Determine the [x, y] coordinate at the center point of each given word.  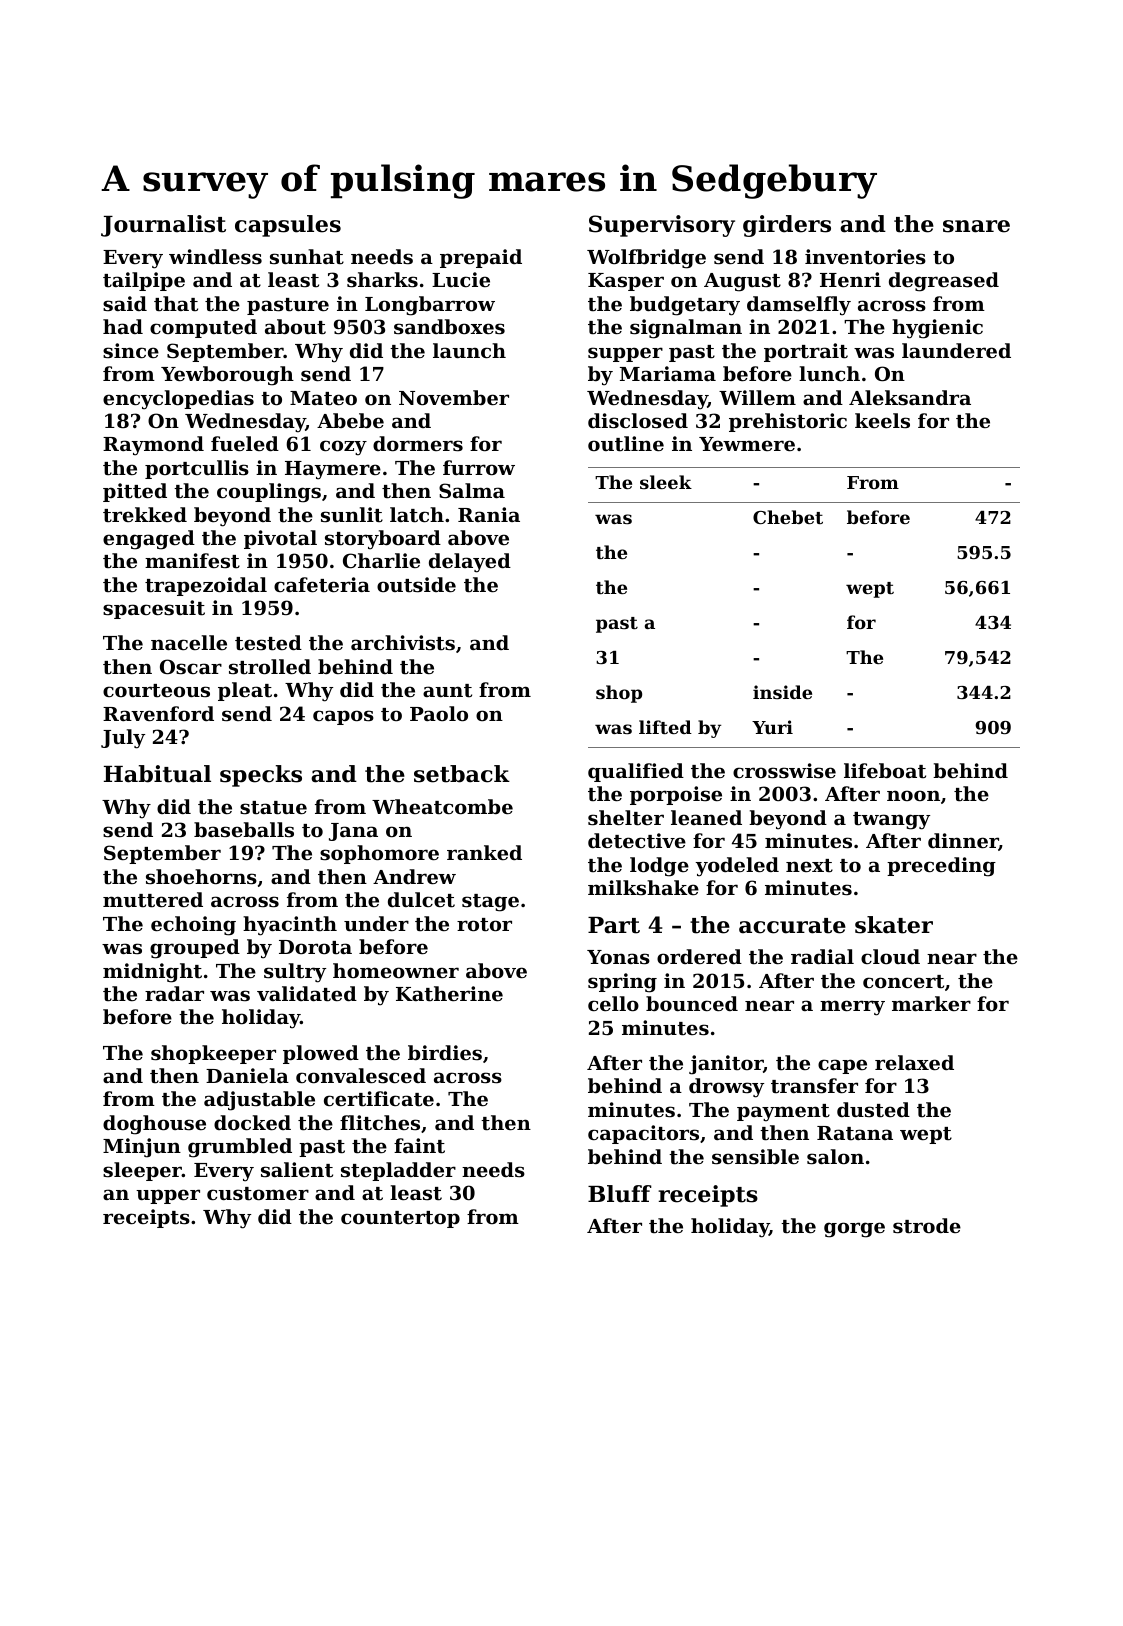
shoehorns [201, 877]
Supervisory [662, 226]
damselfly [799, 306]
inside [782, 692]
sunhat [307, 257]
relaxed [914, 1062]
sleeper [142, 1171]
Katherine [449, 994]
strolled [270, 667]
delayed [470, 563]
